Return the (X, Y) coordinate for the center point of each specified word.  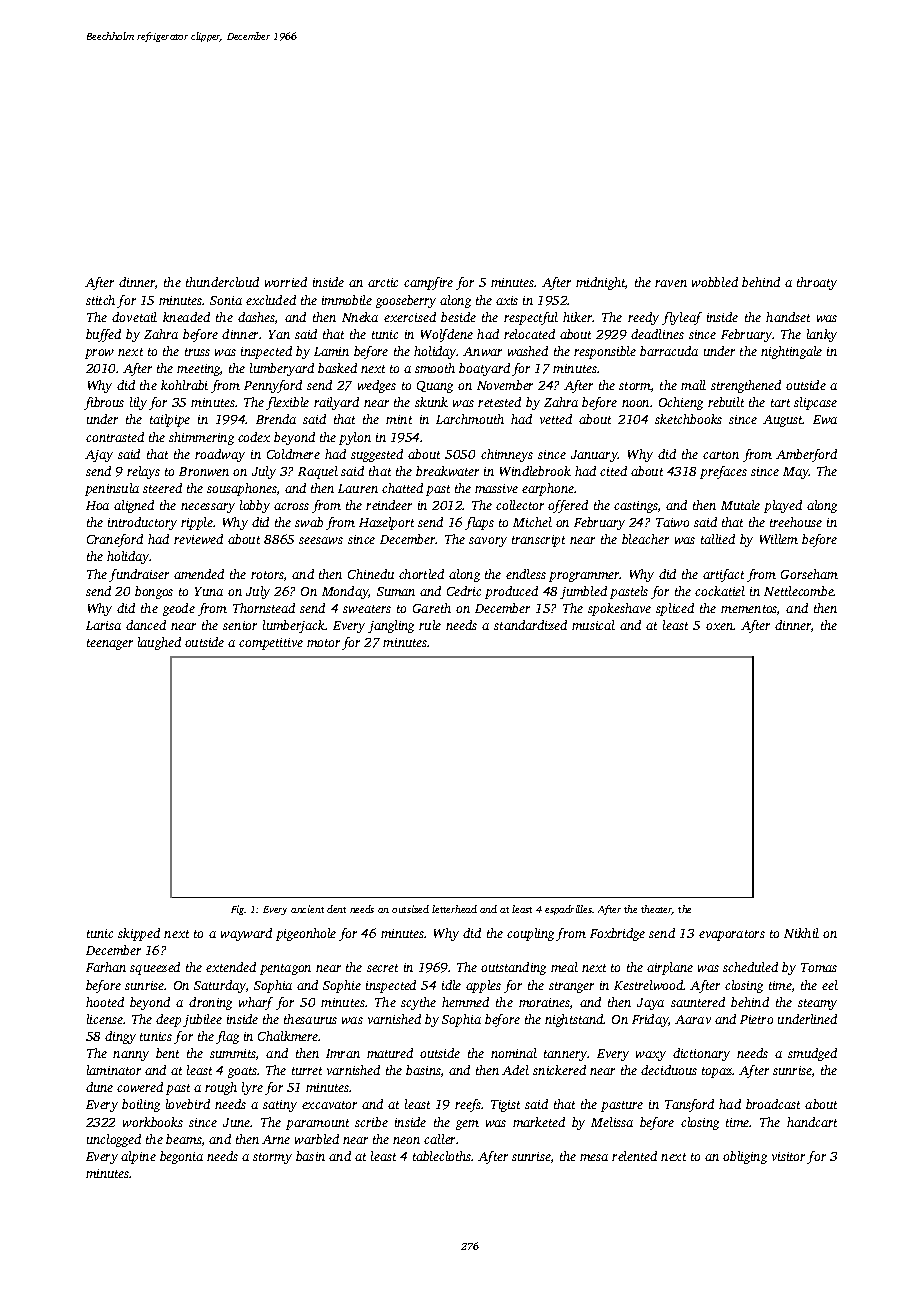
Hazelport (386, 523)
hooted (105, 1002)
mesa (594, 1157)
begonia (181, 1157)
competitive (271, 644)
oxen (719, 626)
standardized (530, 625)
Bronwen (204, 471)
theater (657, 910)
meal (564, 967)
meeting (199, 370)
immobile (347, 300)
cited (613, 471)
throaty (817, 283)
